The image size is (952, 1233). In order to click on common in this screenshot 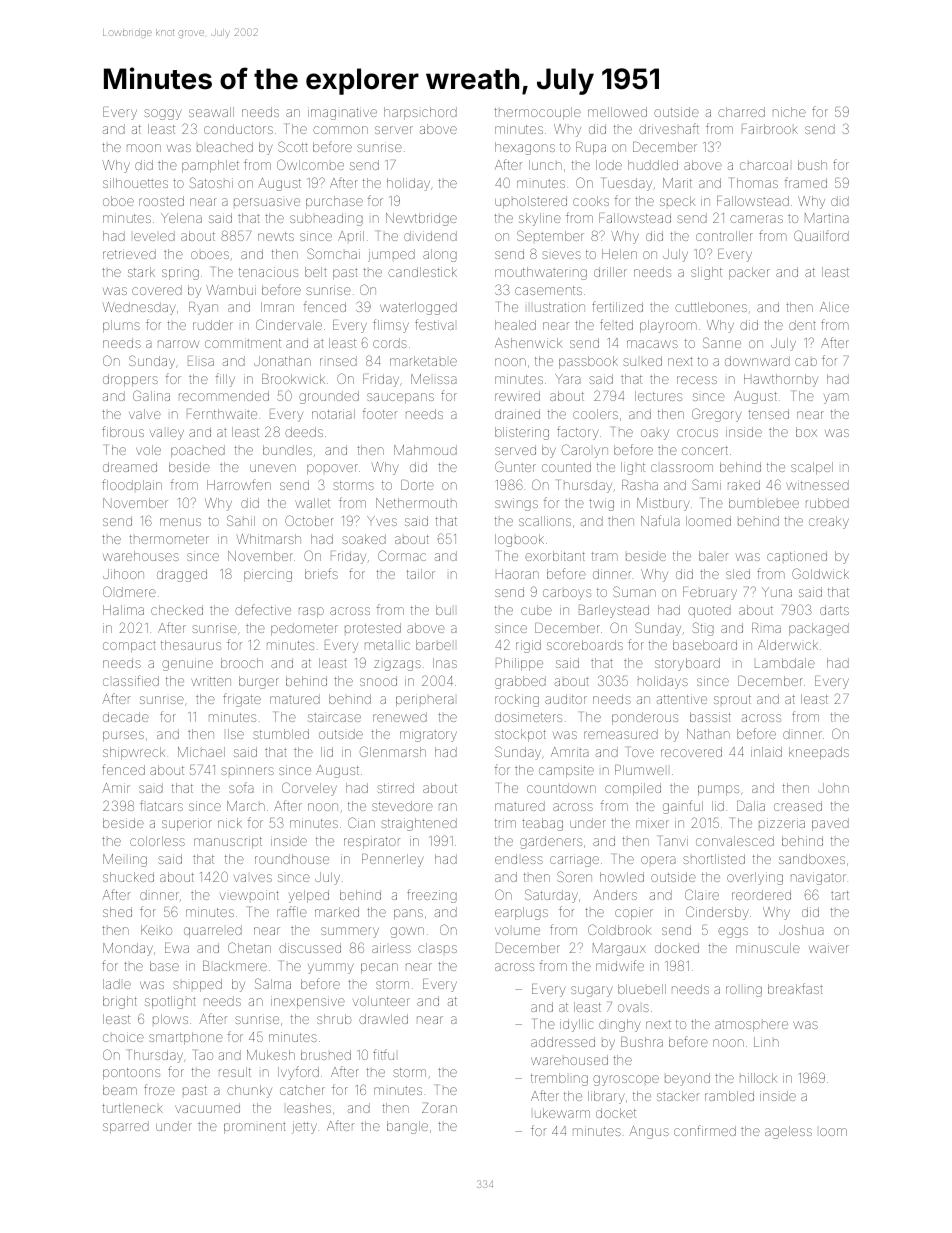, I will do `click(340, 130)`.
